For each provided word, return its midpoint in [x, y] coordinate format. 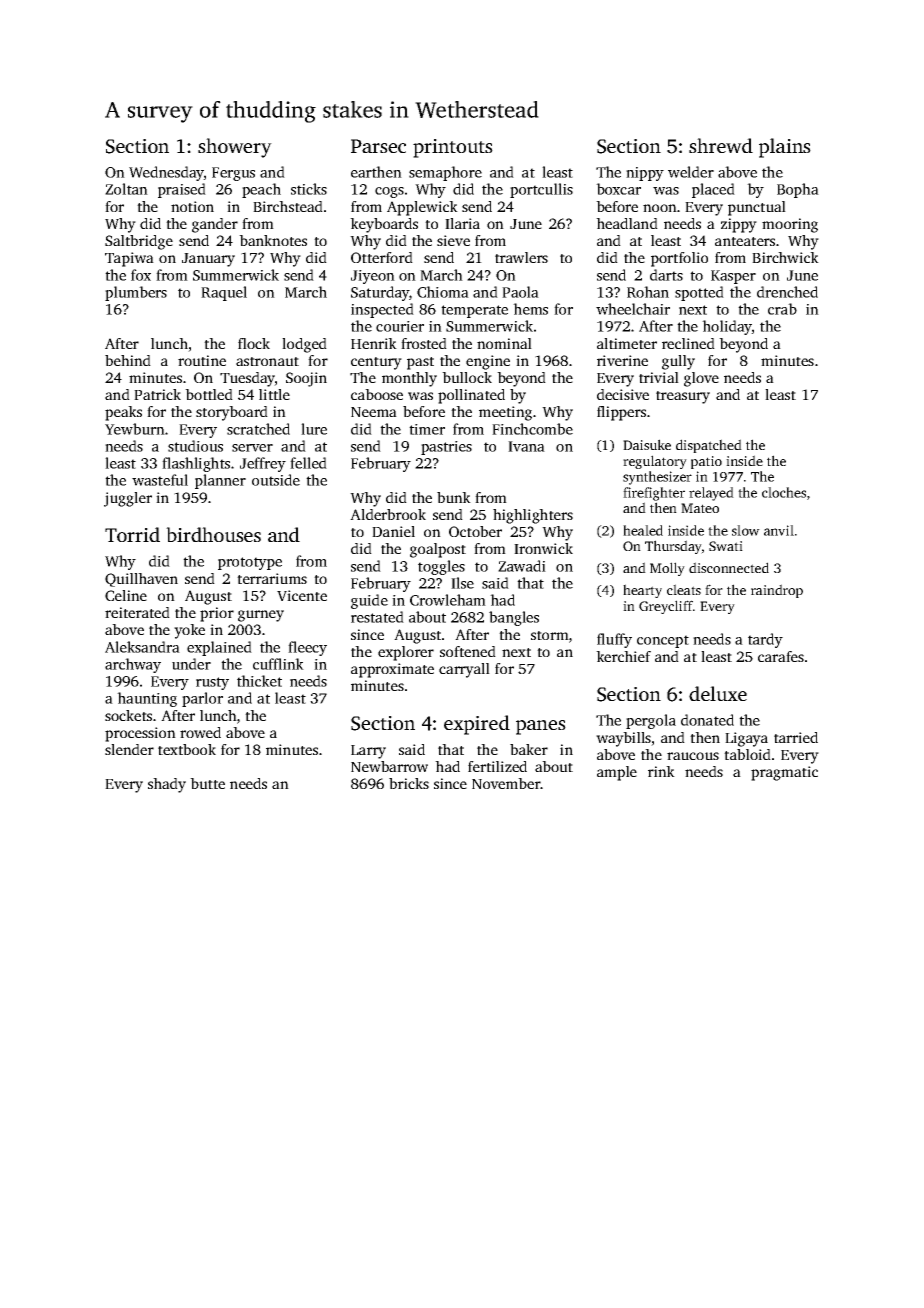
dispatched [709, 446]
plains [785, 148]
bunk [454, 497]
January [208, 260]
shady [167, 785]
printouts [453, 148]
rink [661, 771]
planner [220, 481]
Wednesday [166, 173]
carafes [781, 656]
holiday [727, 327]
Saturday [380, 293]
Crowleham [448, 600]
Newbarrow [389, 766]
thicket [259, 681]
